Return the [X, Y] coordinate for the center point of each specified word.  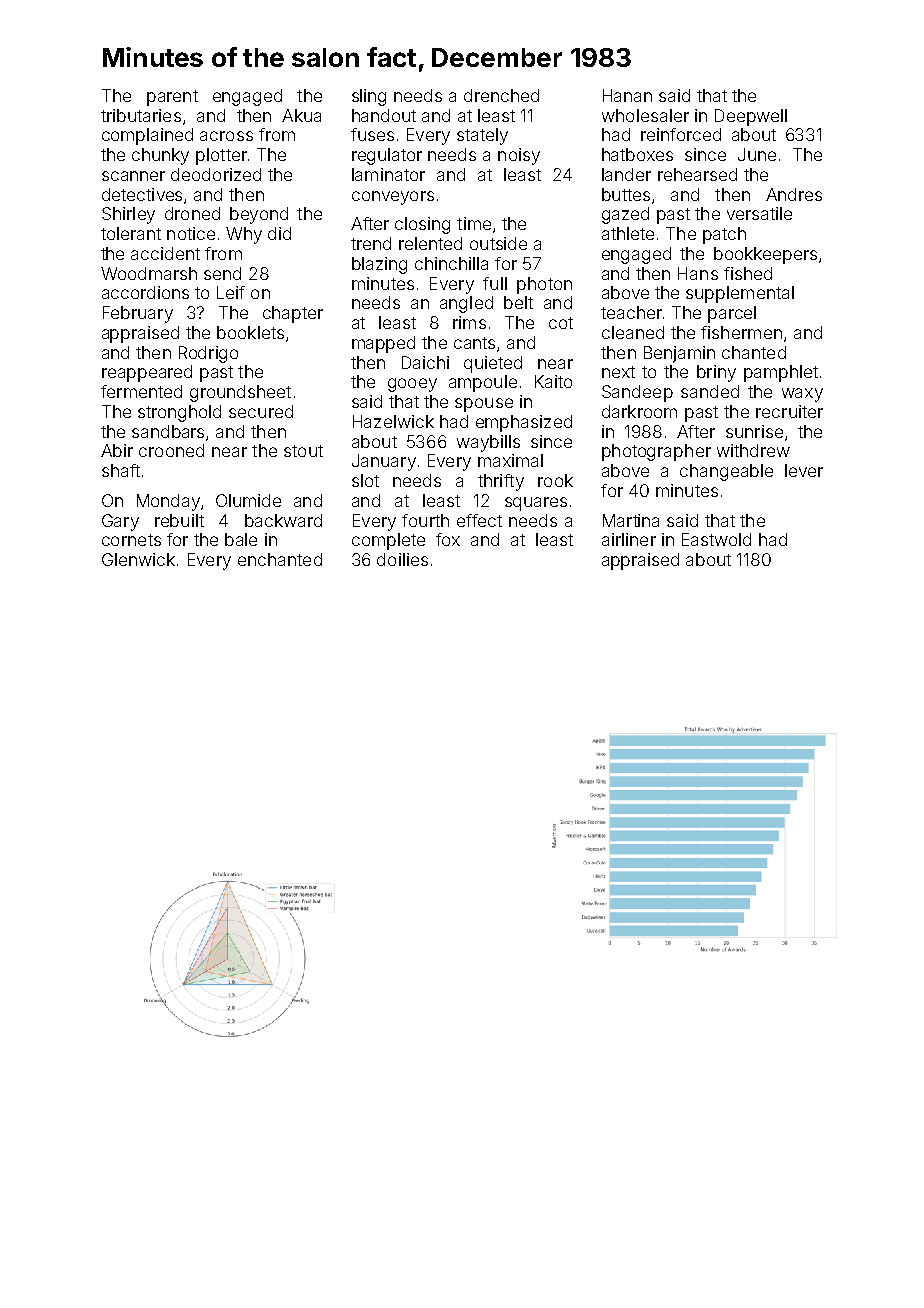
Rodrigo [208, 354]
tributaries [141, 115]
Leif [231, 292]
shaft [121, 470]
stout [303, 451]
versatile [759, 213]
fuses [372, 134]
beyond [259, 215]
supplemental [740, 294]
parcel [732, 314]
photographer [656, 452]
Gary [120, 522]
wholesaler [645, 115]
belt [518, 302]
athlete [628, 233]
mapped [383, 344]
